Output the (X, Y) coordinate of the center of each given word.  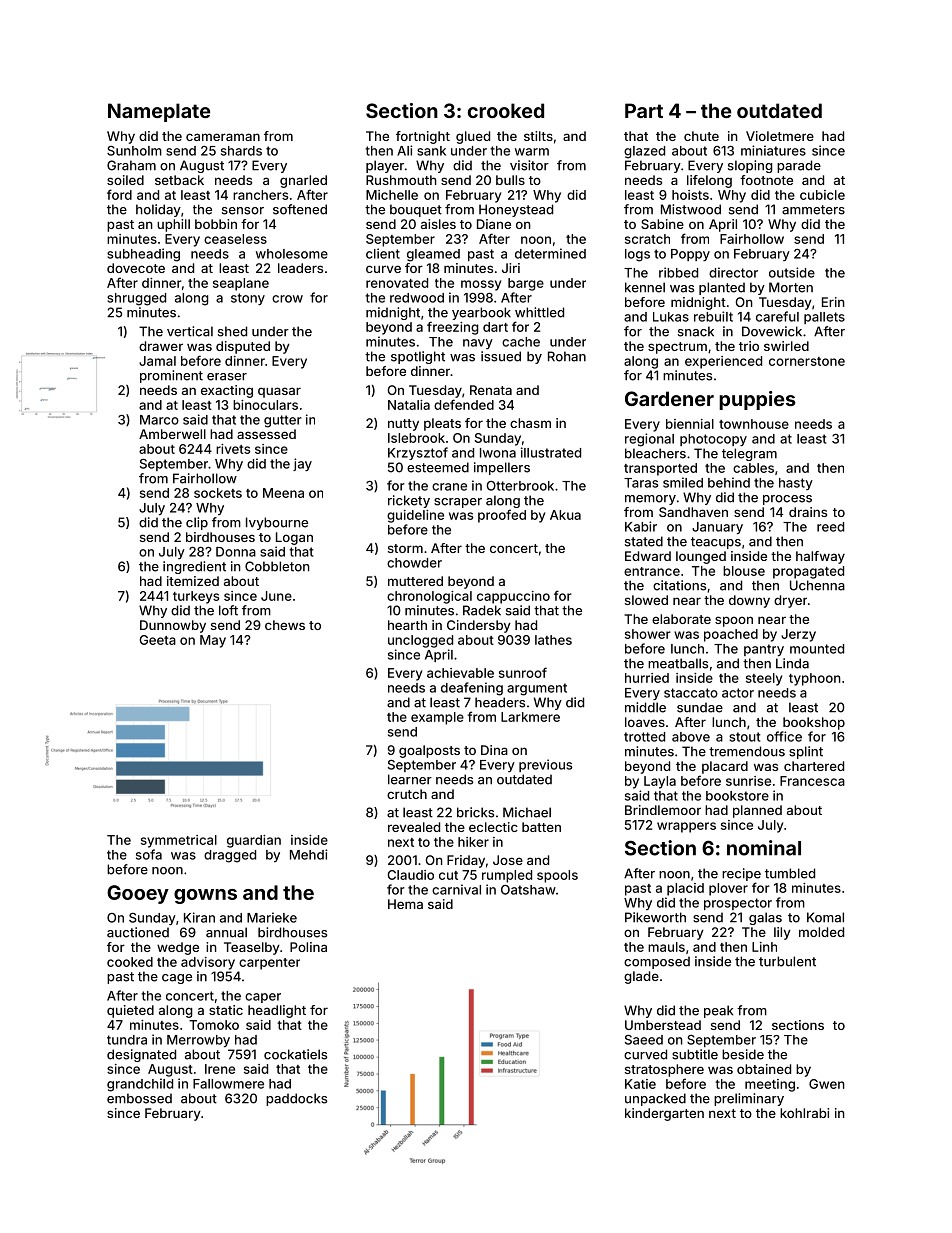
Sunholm (134, 151)
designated (141, 1055)
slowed (646, 600)
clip (197, 523)
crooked (506, 110)
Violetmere (780, 136)
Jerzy (798, 635)
